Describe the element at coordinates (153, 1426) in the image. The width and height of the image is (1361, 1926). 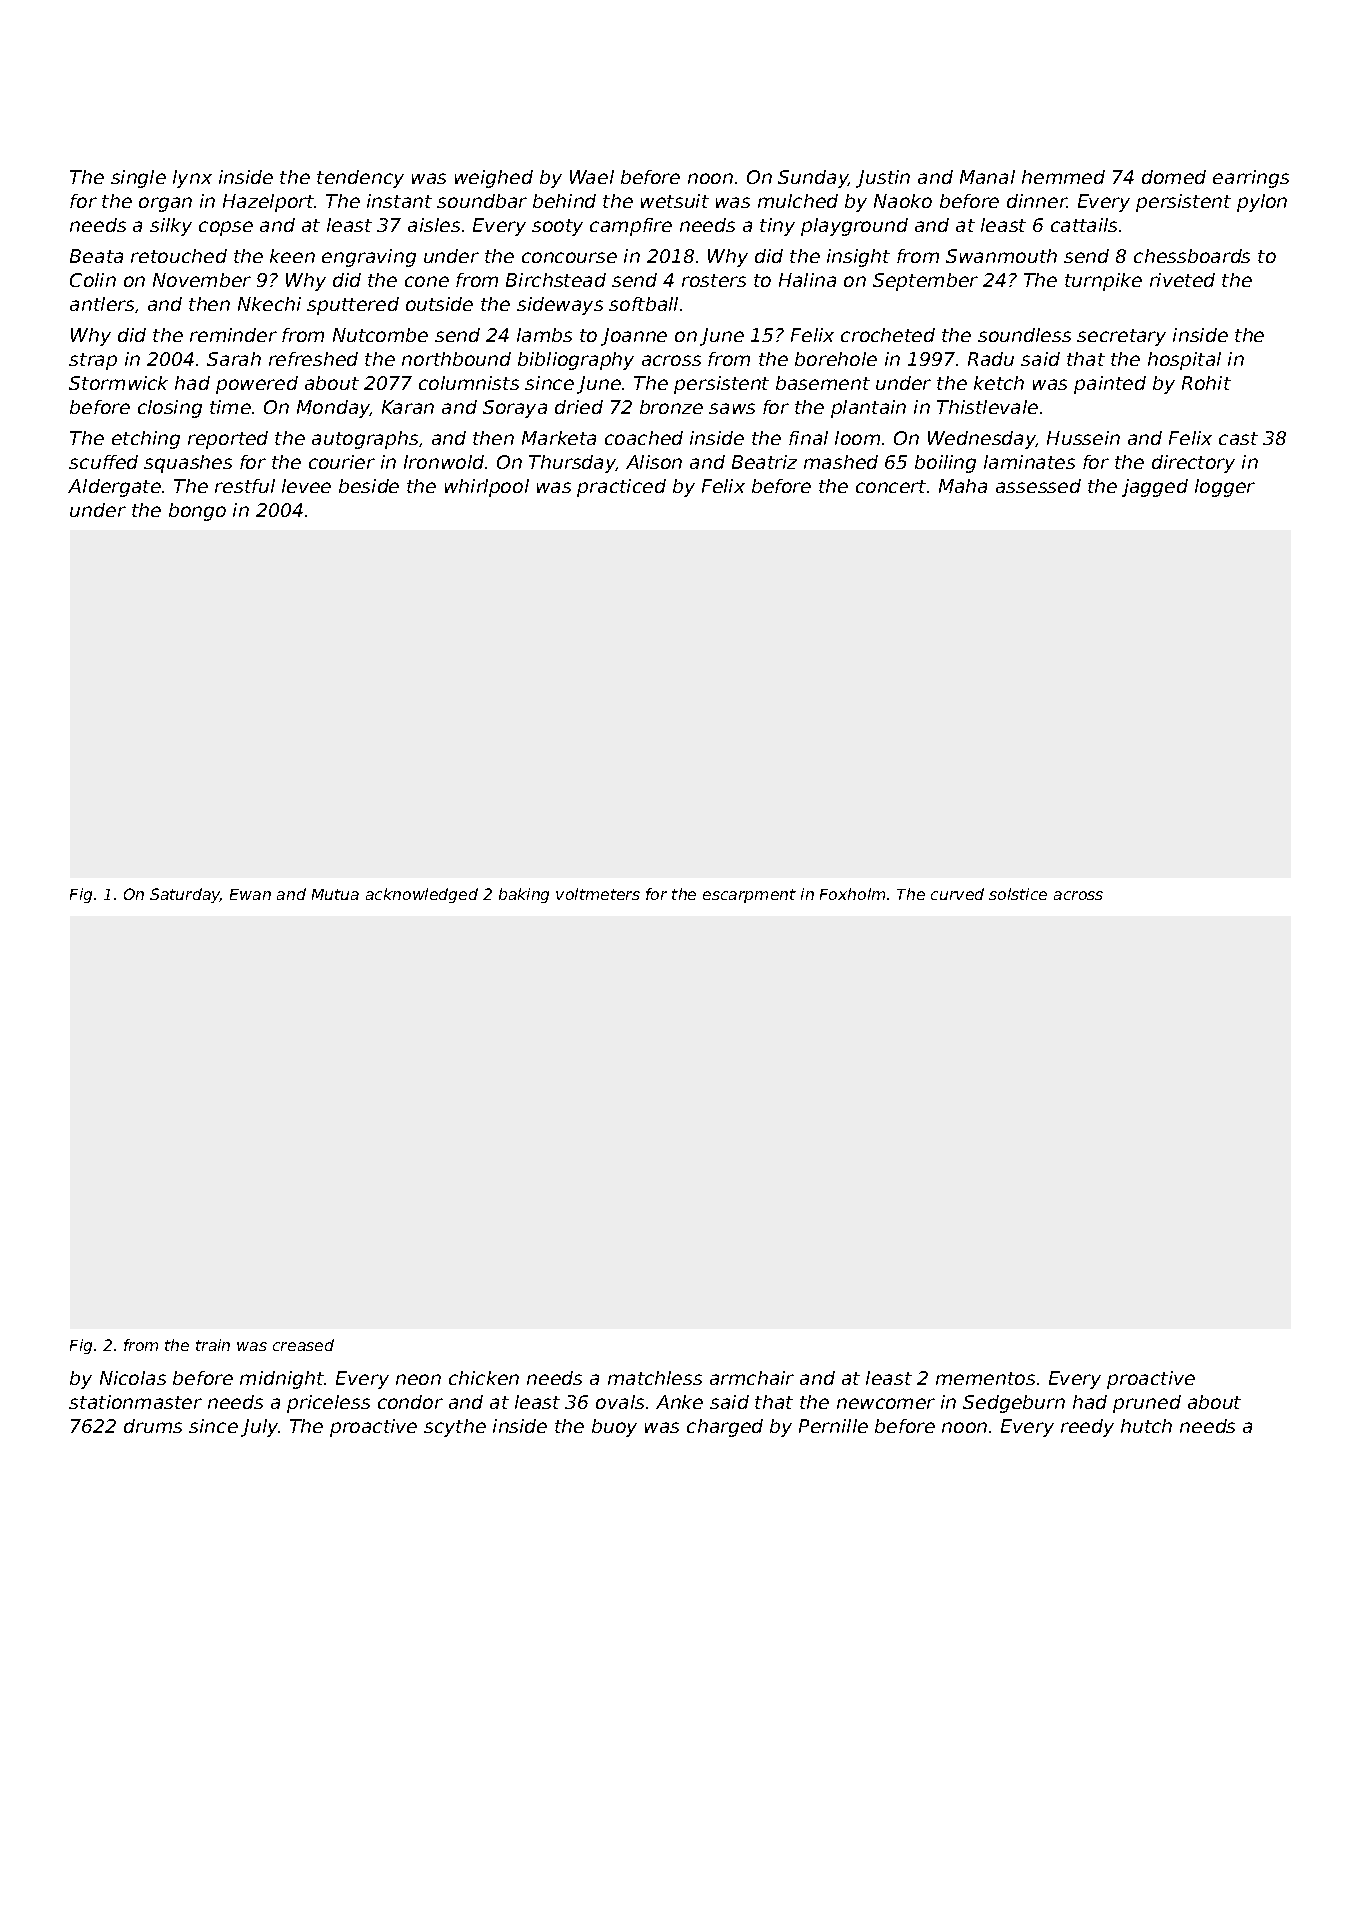
I see `drums` at that location.
